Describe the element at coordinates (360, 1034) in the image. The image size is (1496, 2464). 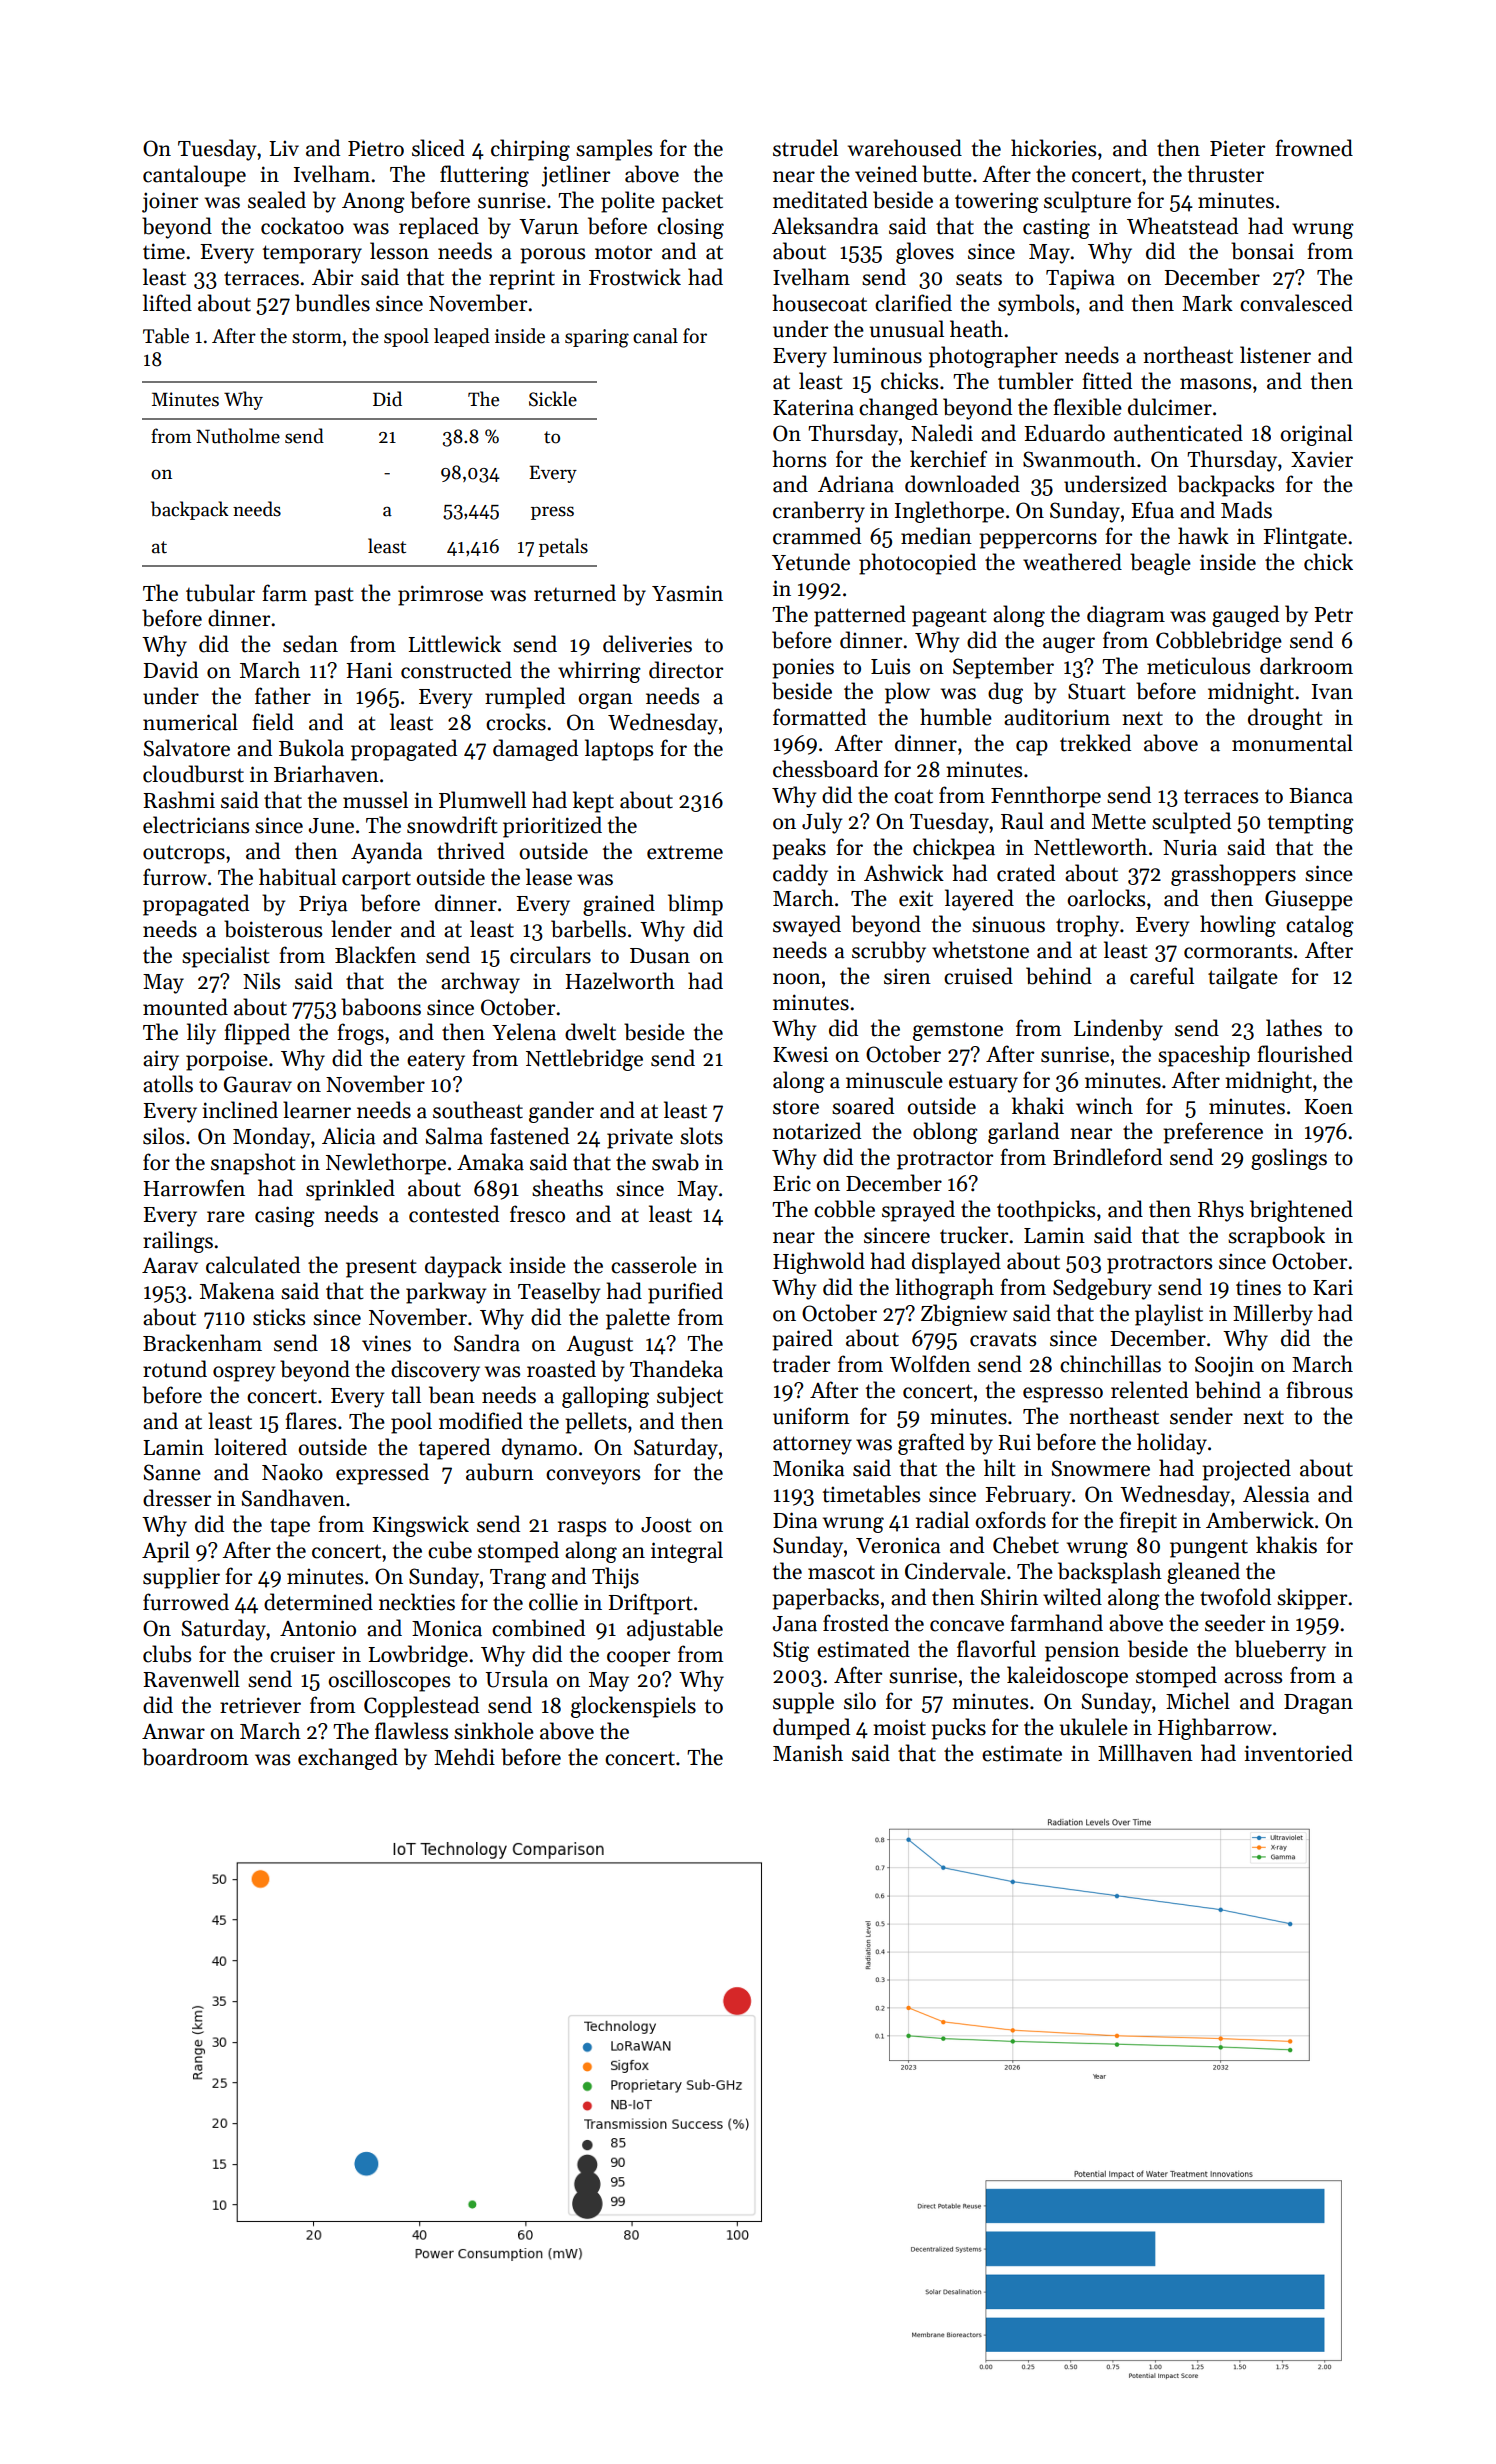
I see `frogs` at that location.
